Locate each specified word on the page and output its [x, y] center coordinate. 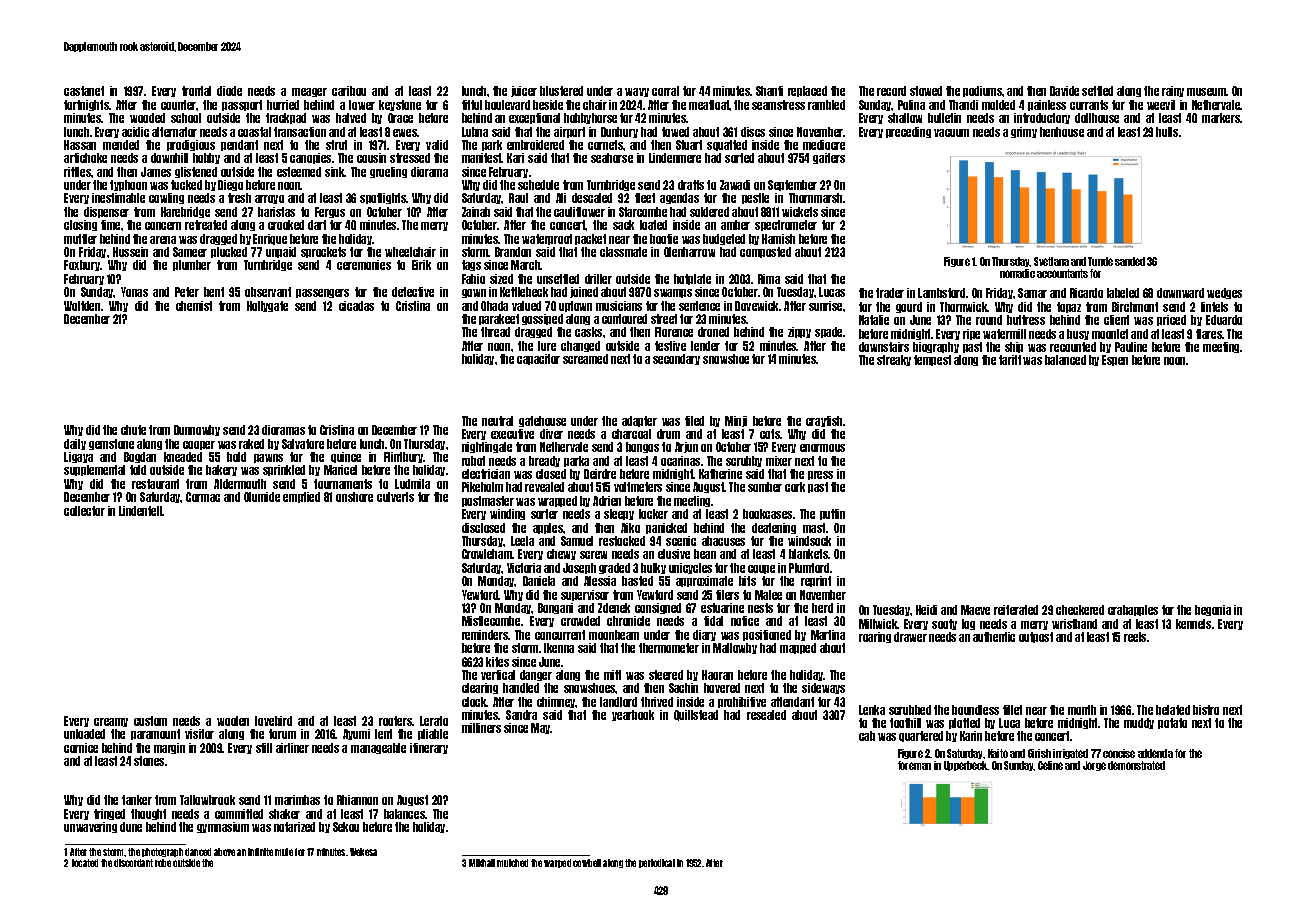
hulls [1167, 132]
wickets [800, 212]
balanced [1065, 360]
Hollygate [267, 306]
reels [1135, 637]
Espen [1115, 360]
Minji [736, 421]
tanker [137, 800]
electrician [486, 474]
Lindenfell [141, 511]
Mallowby [735, 648]
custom [150, 721]
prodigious [191, 145]
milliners [481, 728]
